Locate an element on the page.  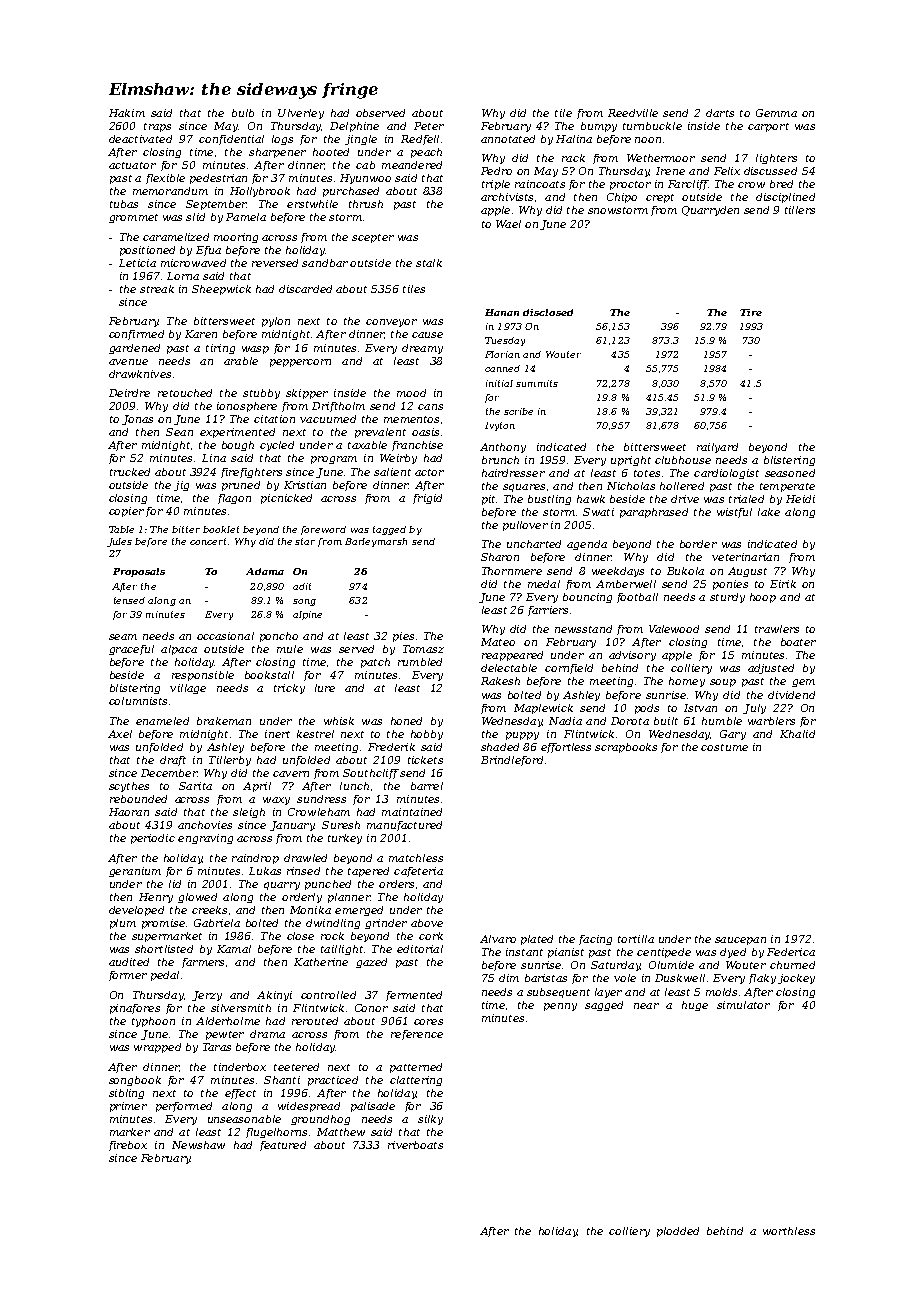
Sharon is located at coordinates (500, 557).
